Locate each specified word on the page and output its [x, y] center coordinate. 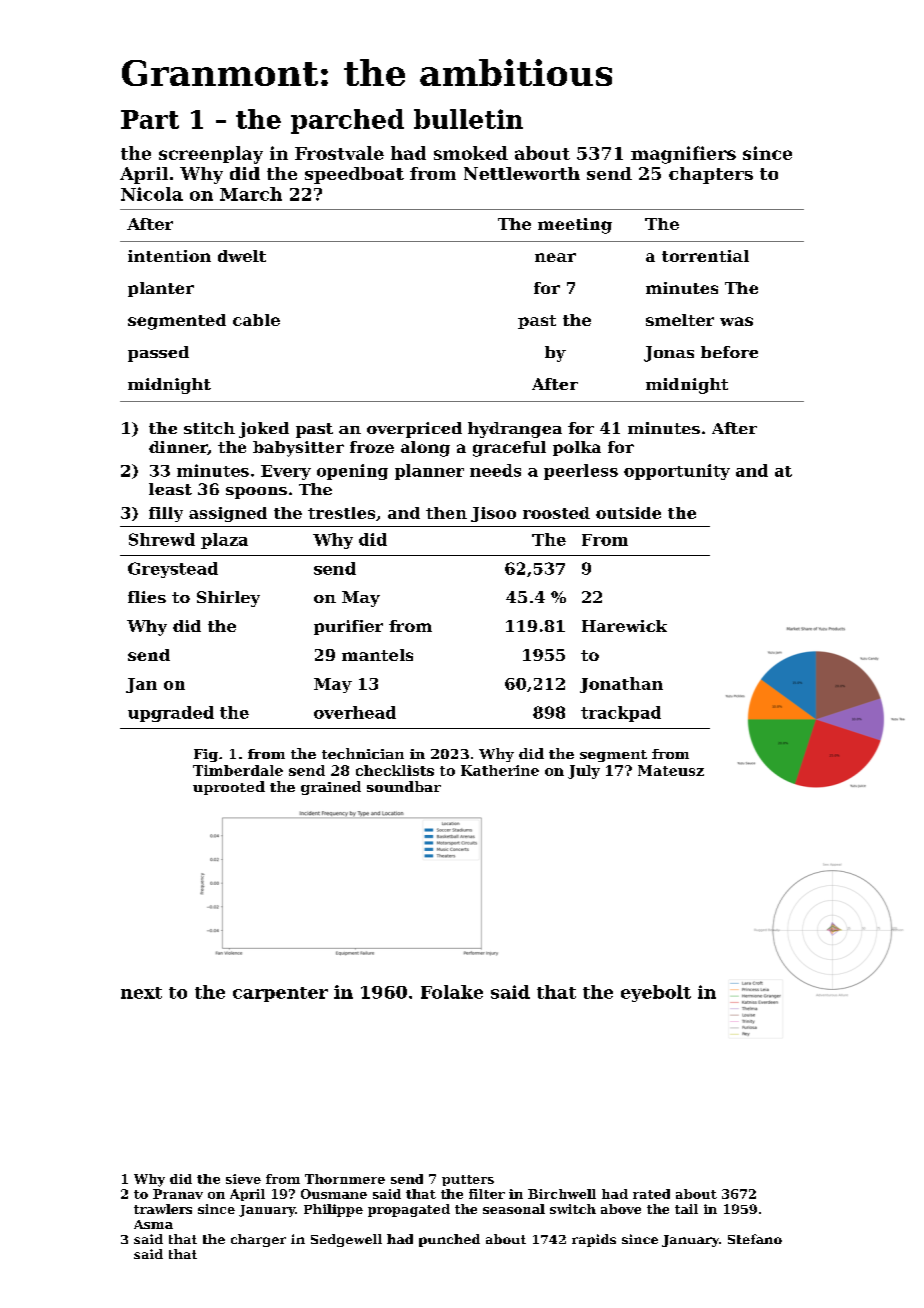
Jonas [669, 354]
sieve [243, 1179]
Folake [452, 992]
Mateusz [671, 770]
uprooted [229, 788]
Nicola [152, 194]
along [425, 449]
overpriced [414, 430]
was [736, 321]
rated [651, 1194]
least [170, 489]
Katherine [500, 770]
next [141, 993]
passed [158, 354]
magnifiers [683, 155]
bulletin [468, 119]
